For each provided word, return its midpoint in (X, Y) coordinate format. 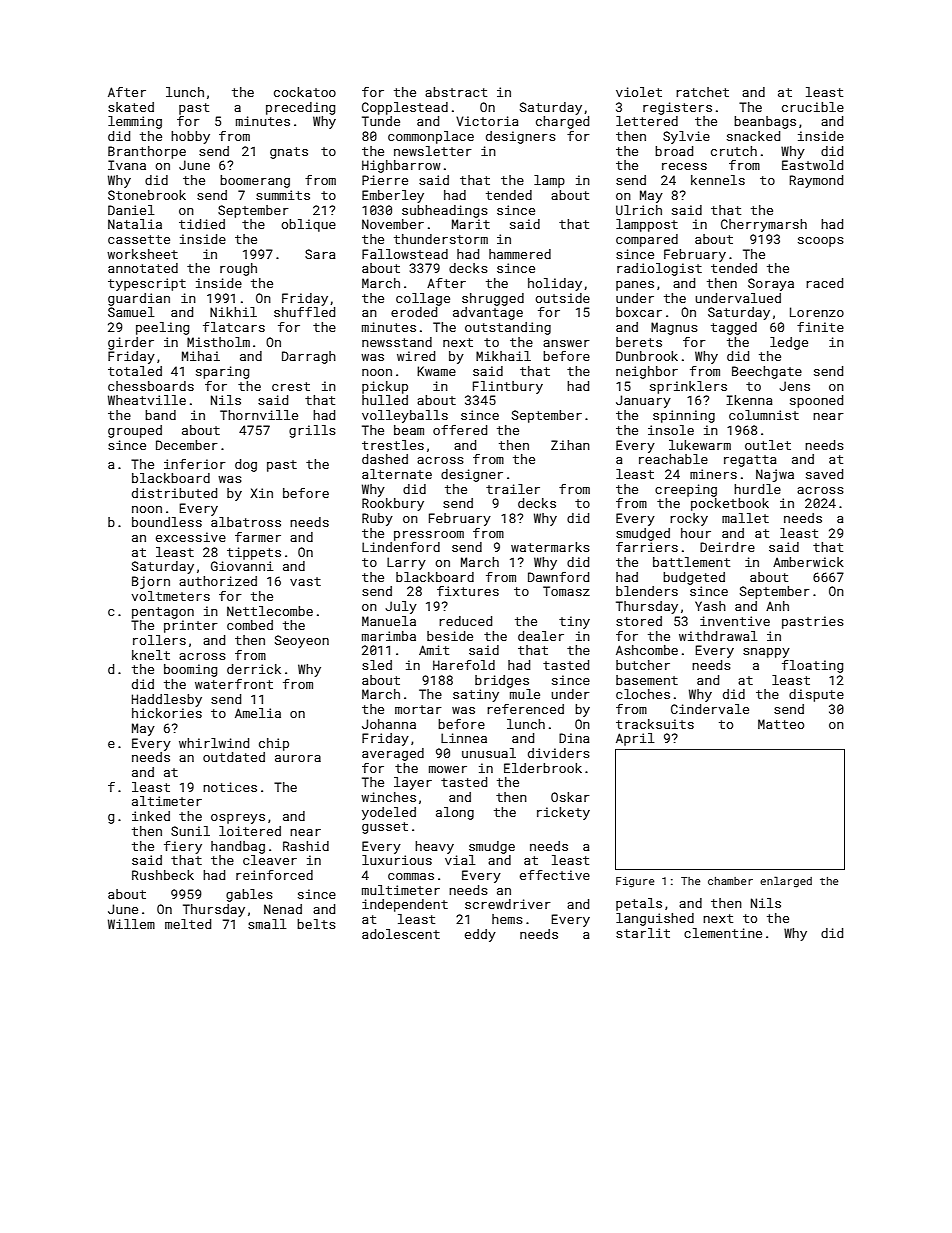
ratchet (702, 92)
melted (188, 924)
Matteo (781, 724)
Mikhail (503, 356)
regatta (750, 461)
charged (562, 122)
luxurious (397, 860)
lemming (135, 122)
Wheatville (147, 400)
